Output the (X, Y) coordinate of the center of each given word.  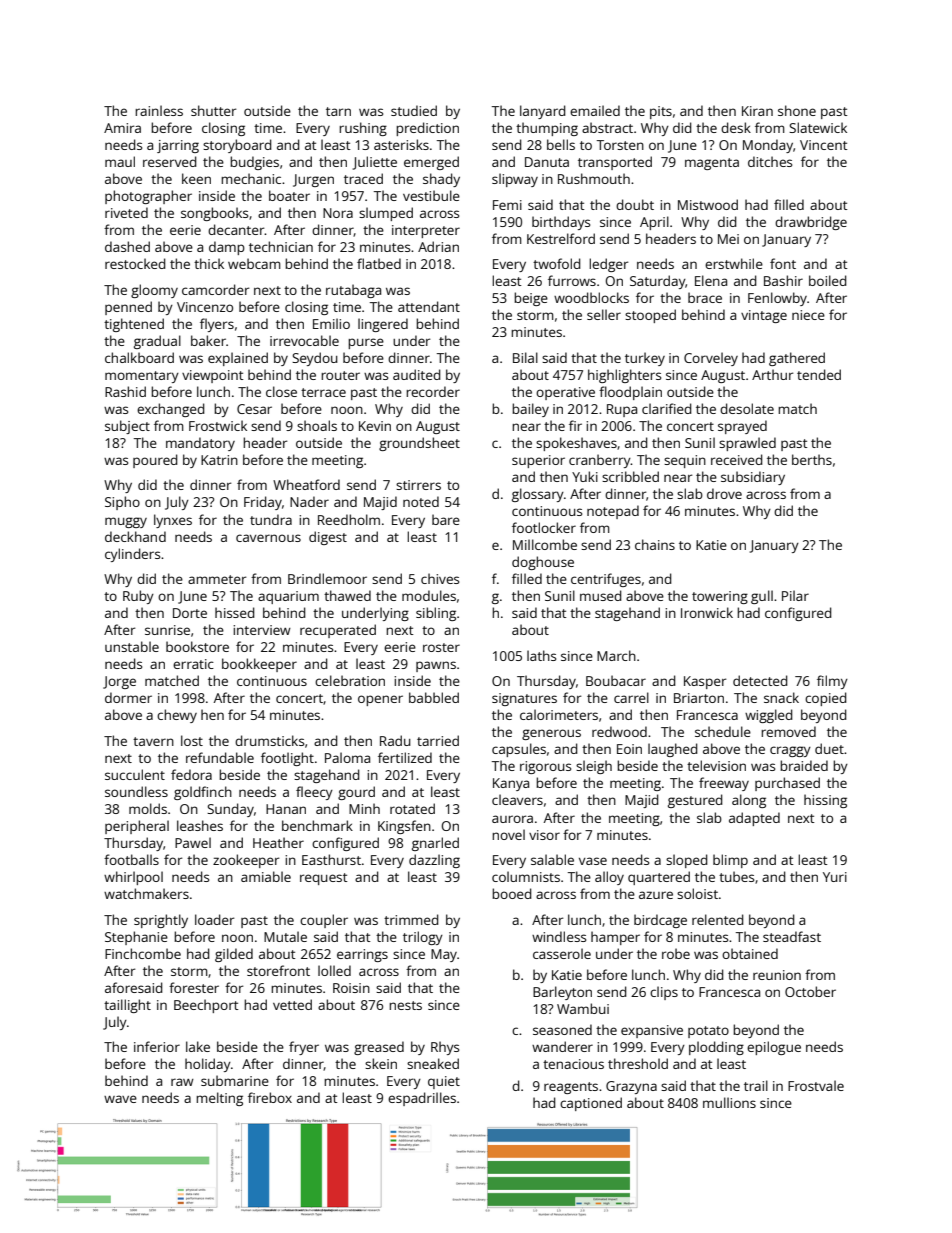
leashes (200, 825)
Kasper (705, 682)
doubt (635, 204)
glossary (538, 495)
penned (128, 308)
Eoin (629, 749)
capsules (519, 750)
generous (551, 734)
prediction (427, 129)
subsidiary (753, 478)
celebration (350, 680)
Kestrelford (561, 238)
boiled (828, 280)
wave (120, 1099)
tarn (338, 111)
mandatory (200, 444)
